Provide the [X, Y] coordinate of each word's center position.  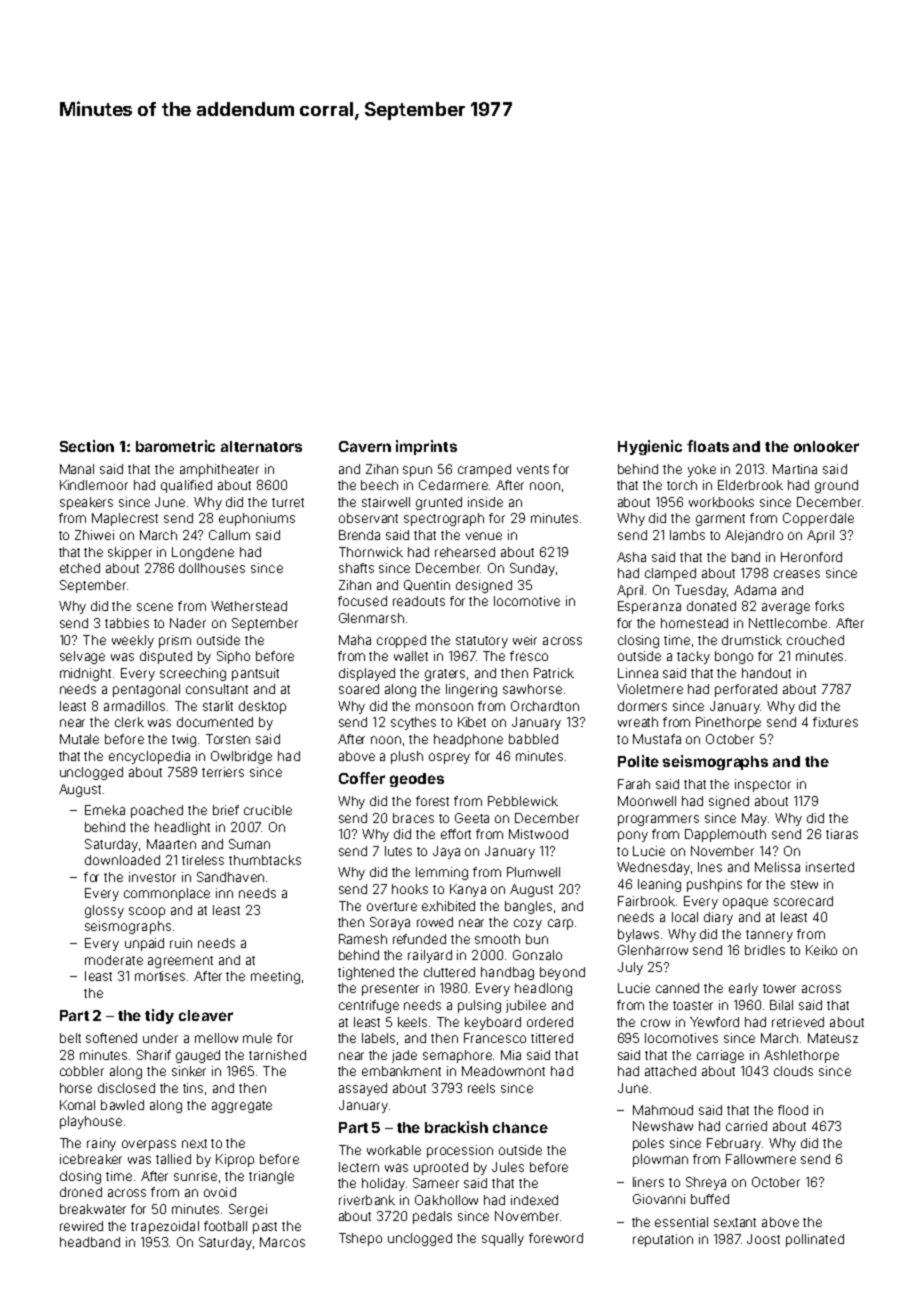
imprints [426, 447]
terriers [223, 772]
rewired [81, 1226]
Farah [634, 784]
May [754, 819]
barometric [175, 446]
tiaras [842, 834]
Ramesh [363, 939]
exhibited [448, 906]
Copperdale [818, 519]
